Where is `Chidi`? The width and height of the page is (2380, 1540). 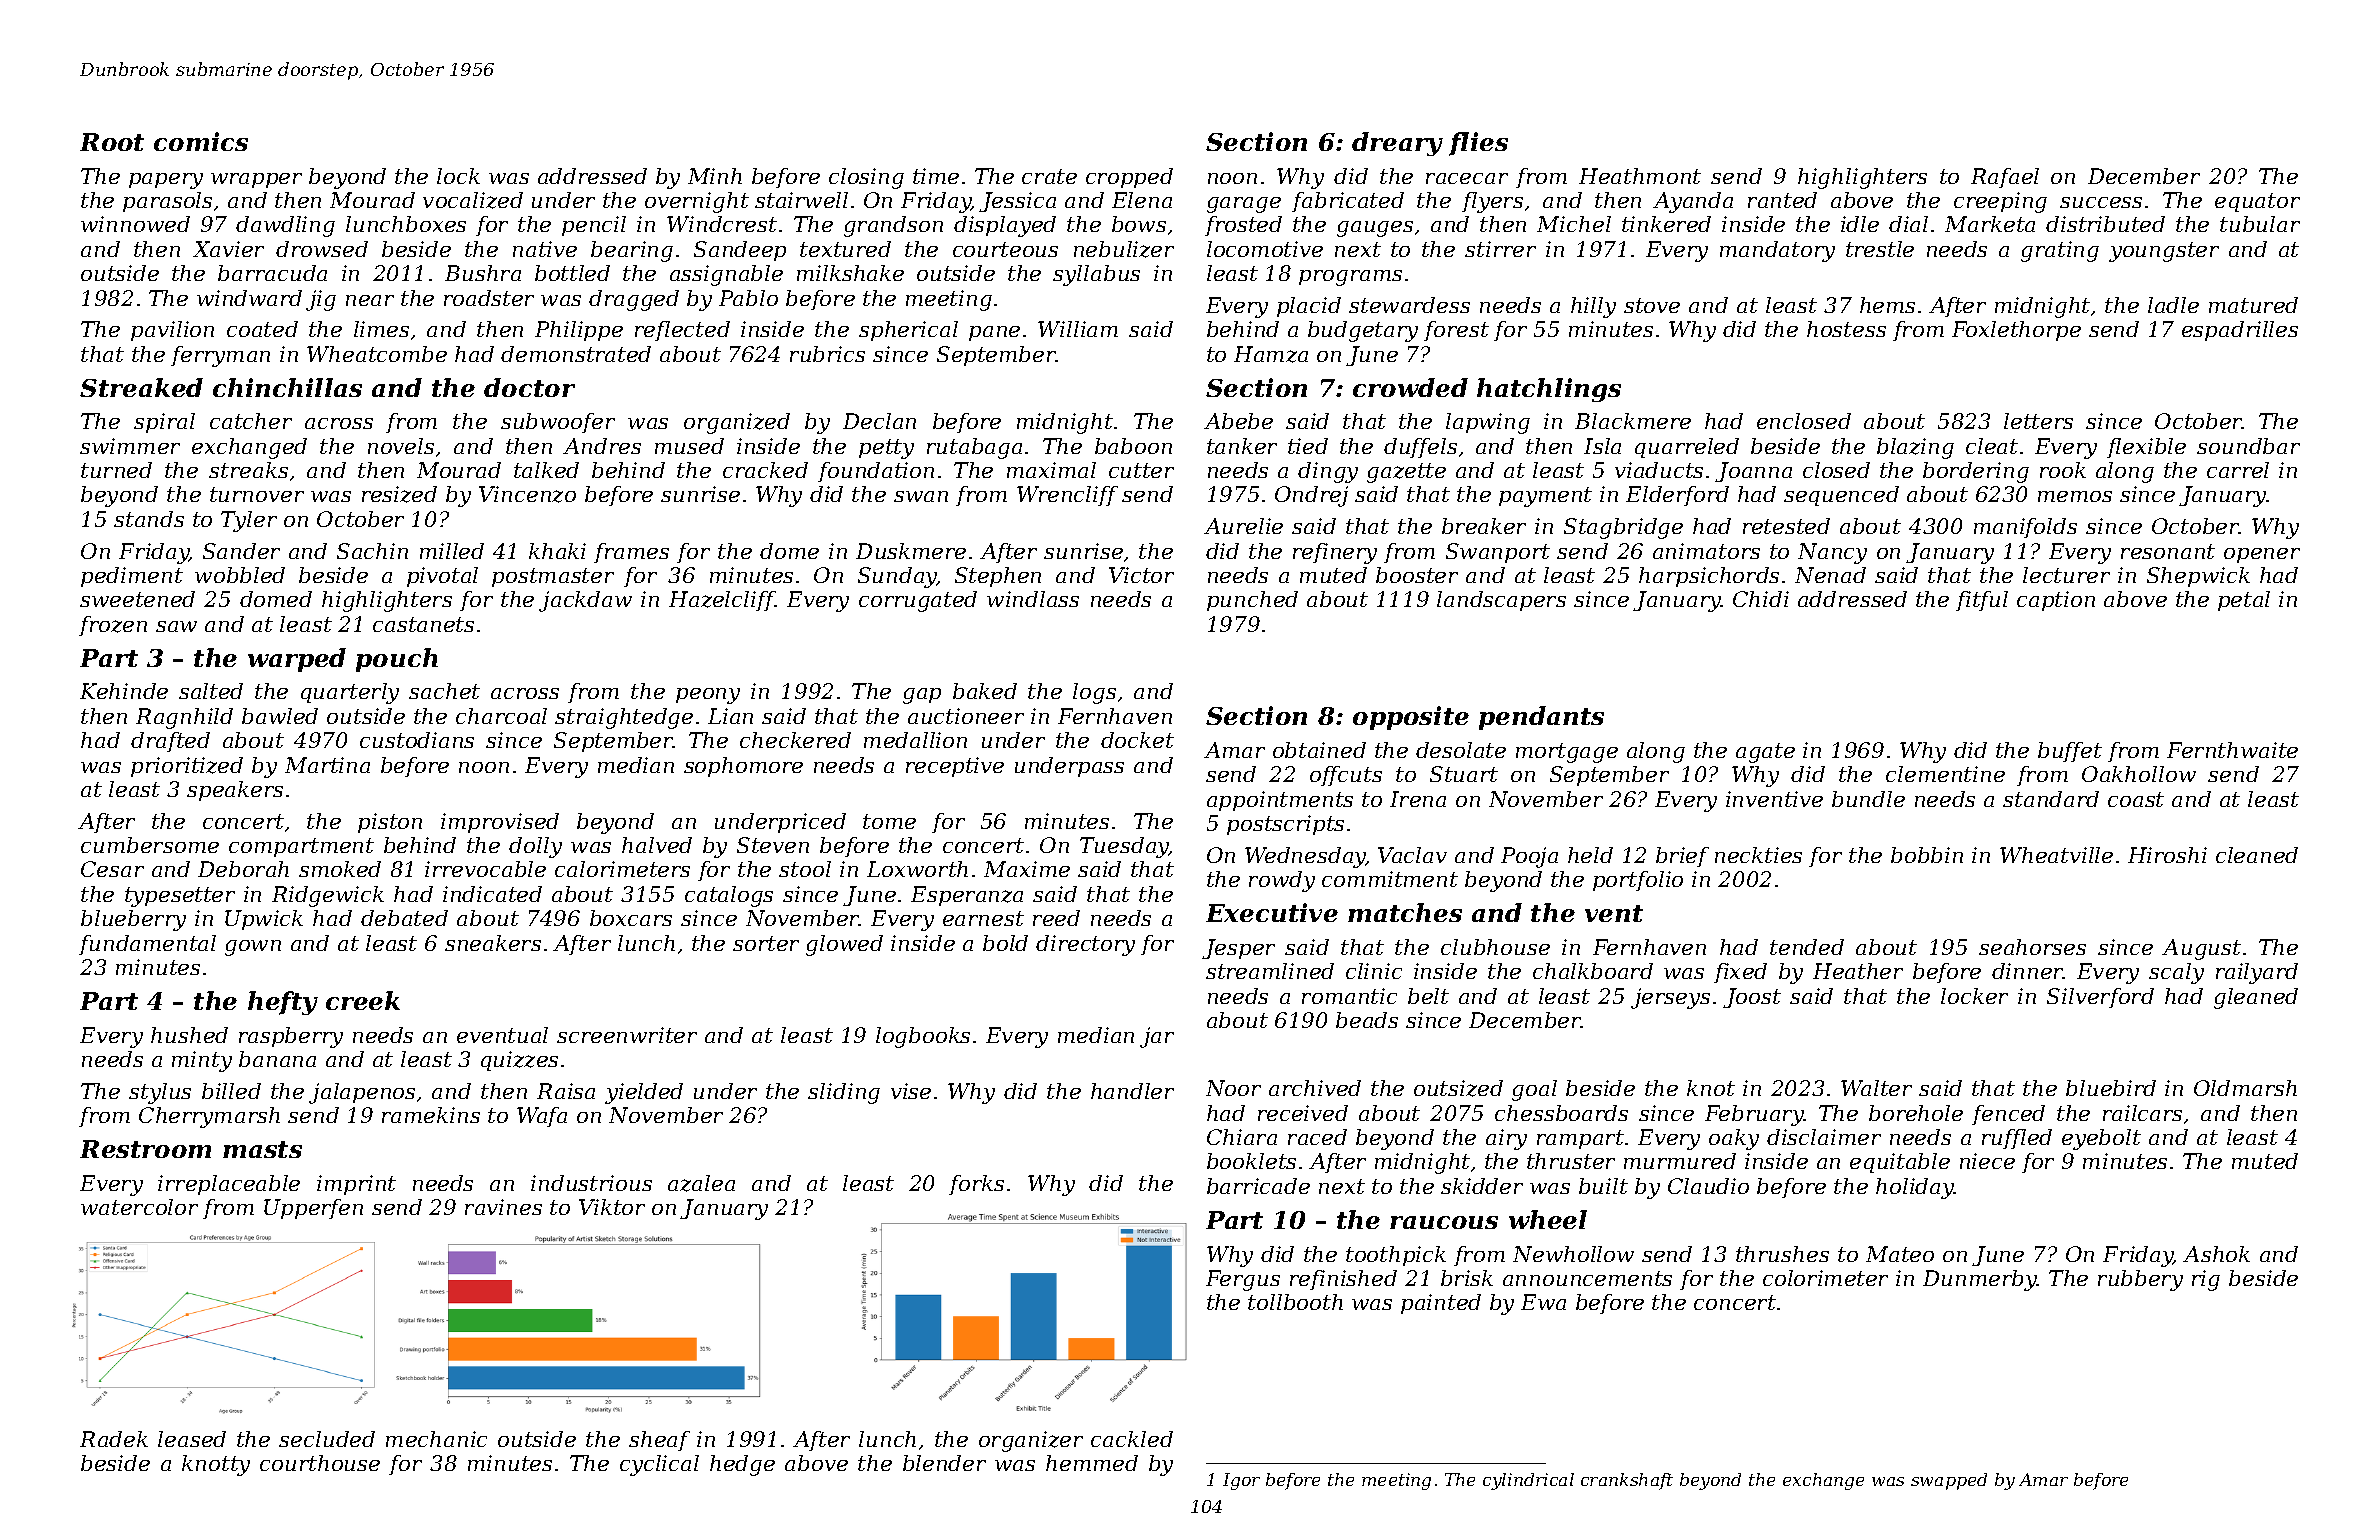
Chidi is located at coordinates (1761, 599).
